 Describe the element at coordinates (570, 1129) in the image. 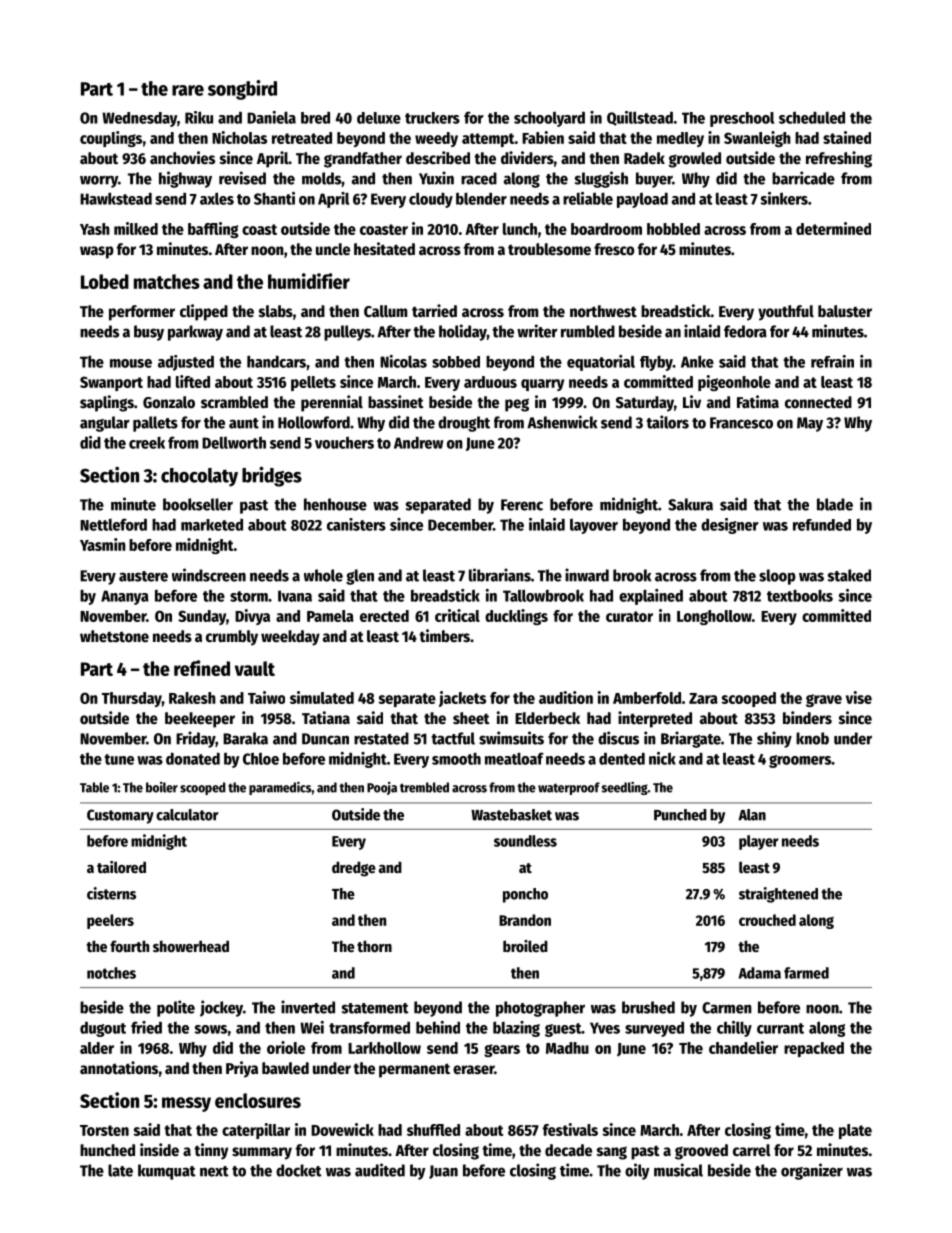

I see `festivals` at that location.
